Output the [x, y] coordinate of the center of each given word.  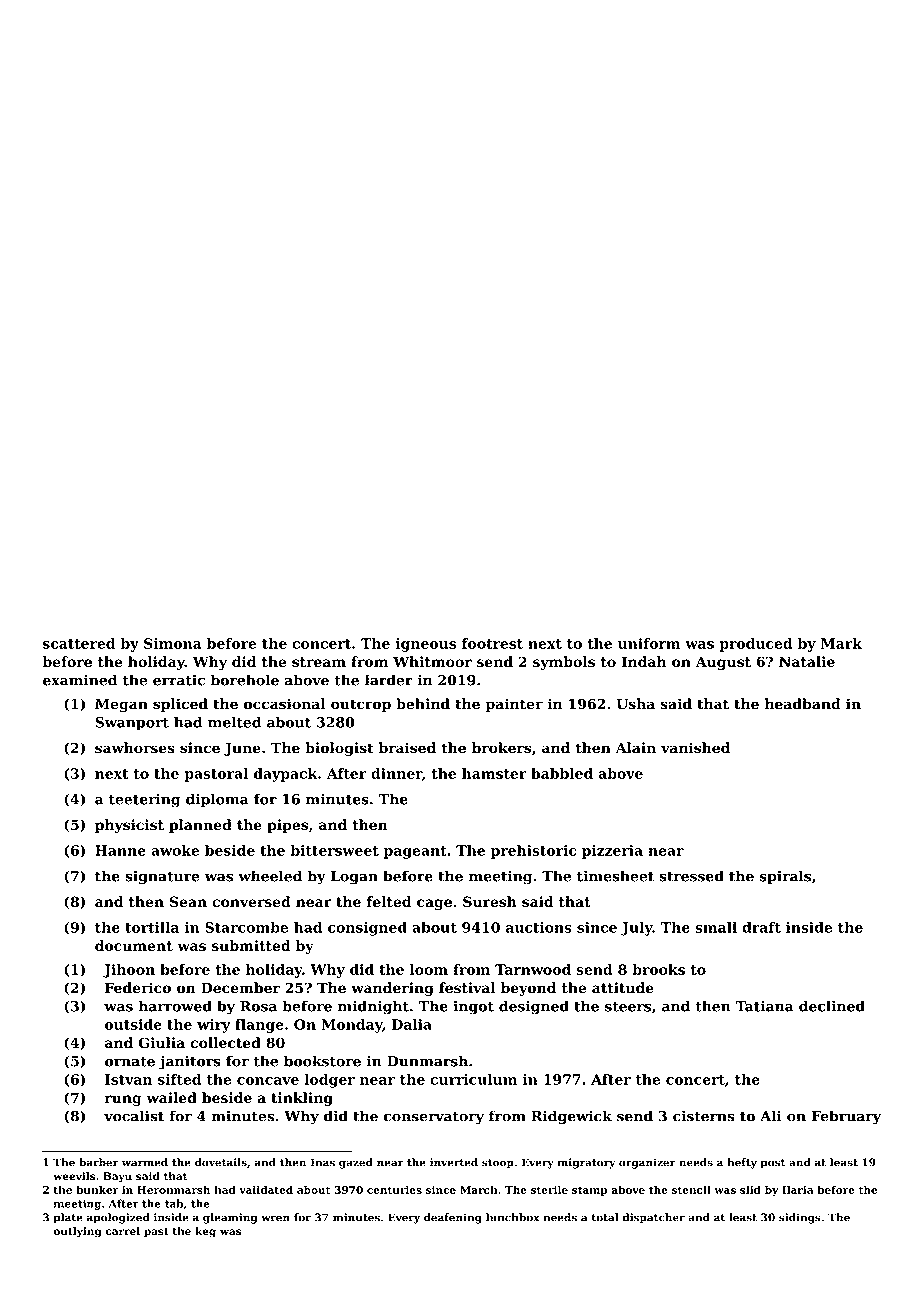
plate [68, 1218]
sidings [800, 1218]
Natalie [807, 661]
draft [761, 927]
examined [80, 680]
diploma [217, 800]
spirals [785, 877]
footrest [492, 643]
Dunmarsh [427, 1061]
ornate [130, 1061]
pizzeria [612, 852]
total [605, 1217]
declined [832, 1006]
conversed [251, 901]
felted [389, 901]
